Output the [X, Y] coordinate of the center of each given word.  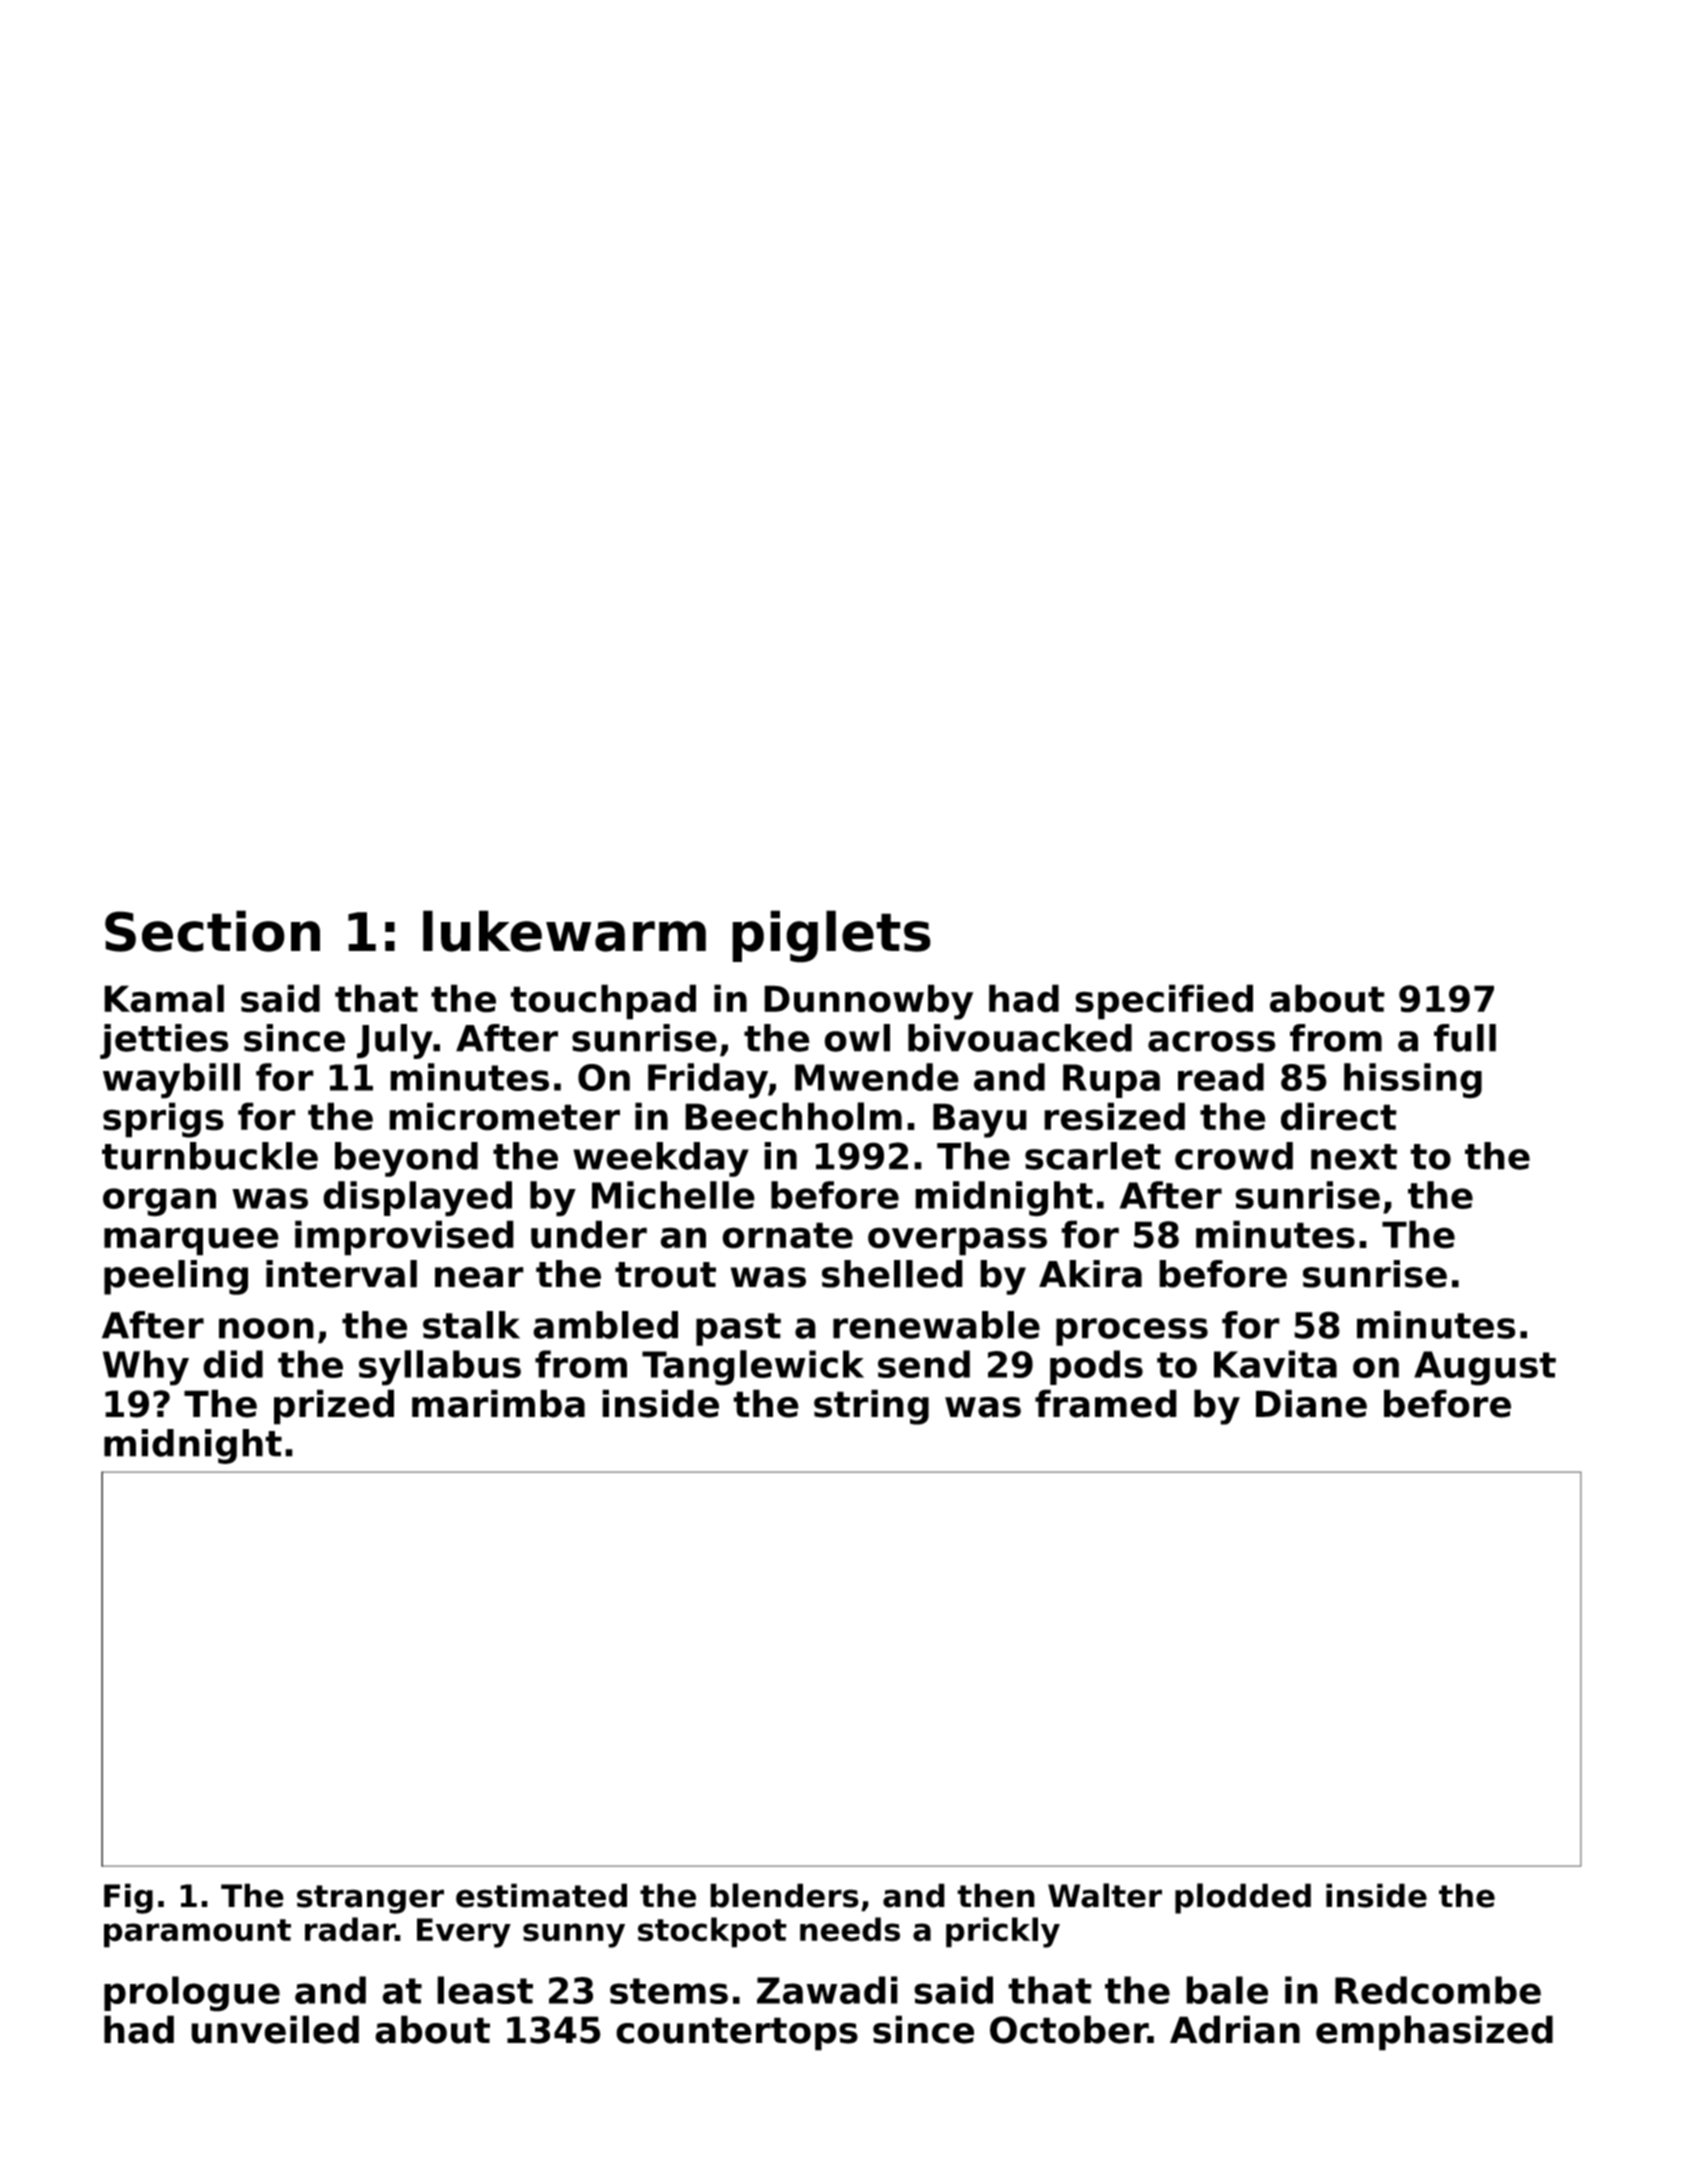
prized [334, 1407]
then [996, 1895]
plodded [1243, 1898]
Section [212, 931]
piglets [831, 936]
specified [1164, 1002]
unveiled [275, 2029]
